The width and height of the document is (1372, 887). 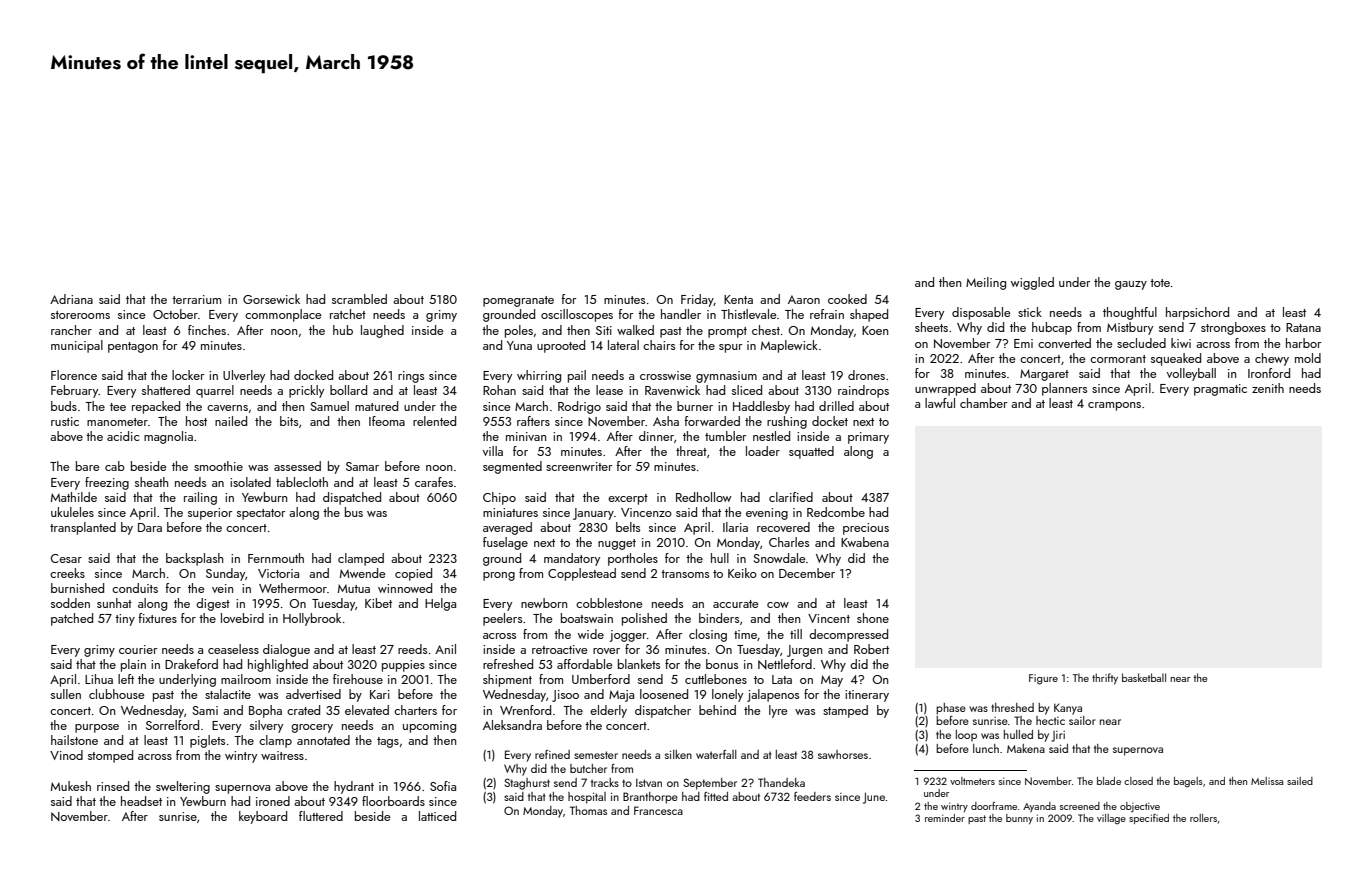 I want to click on acidic, so click(x=123, y=436).
